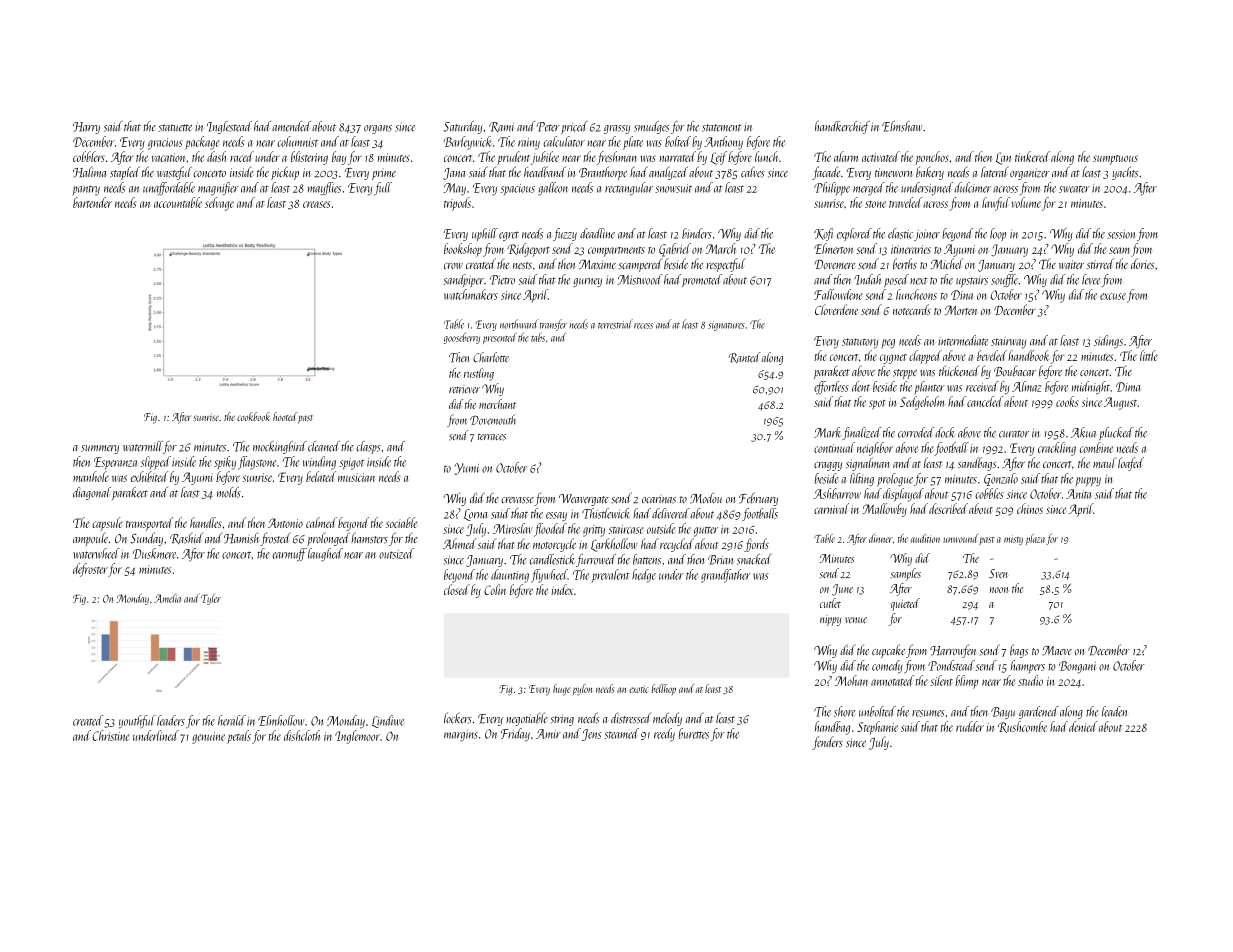  I want to click on prevalent, so click(611, 575).
